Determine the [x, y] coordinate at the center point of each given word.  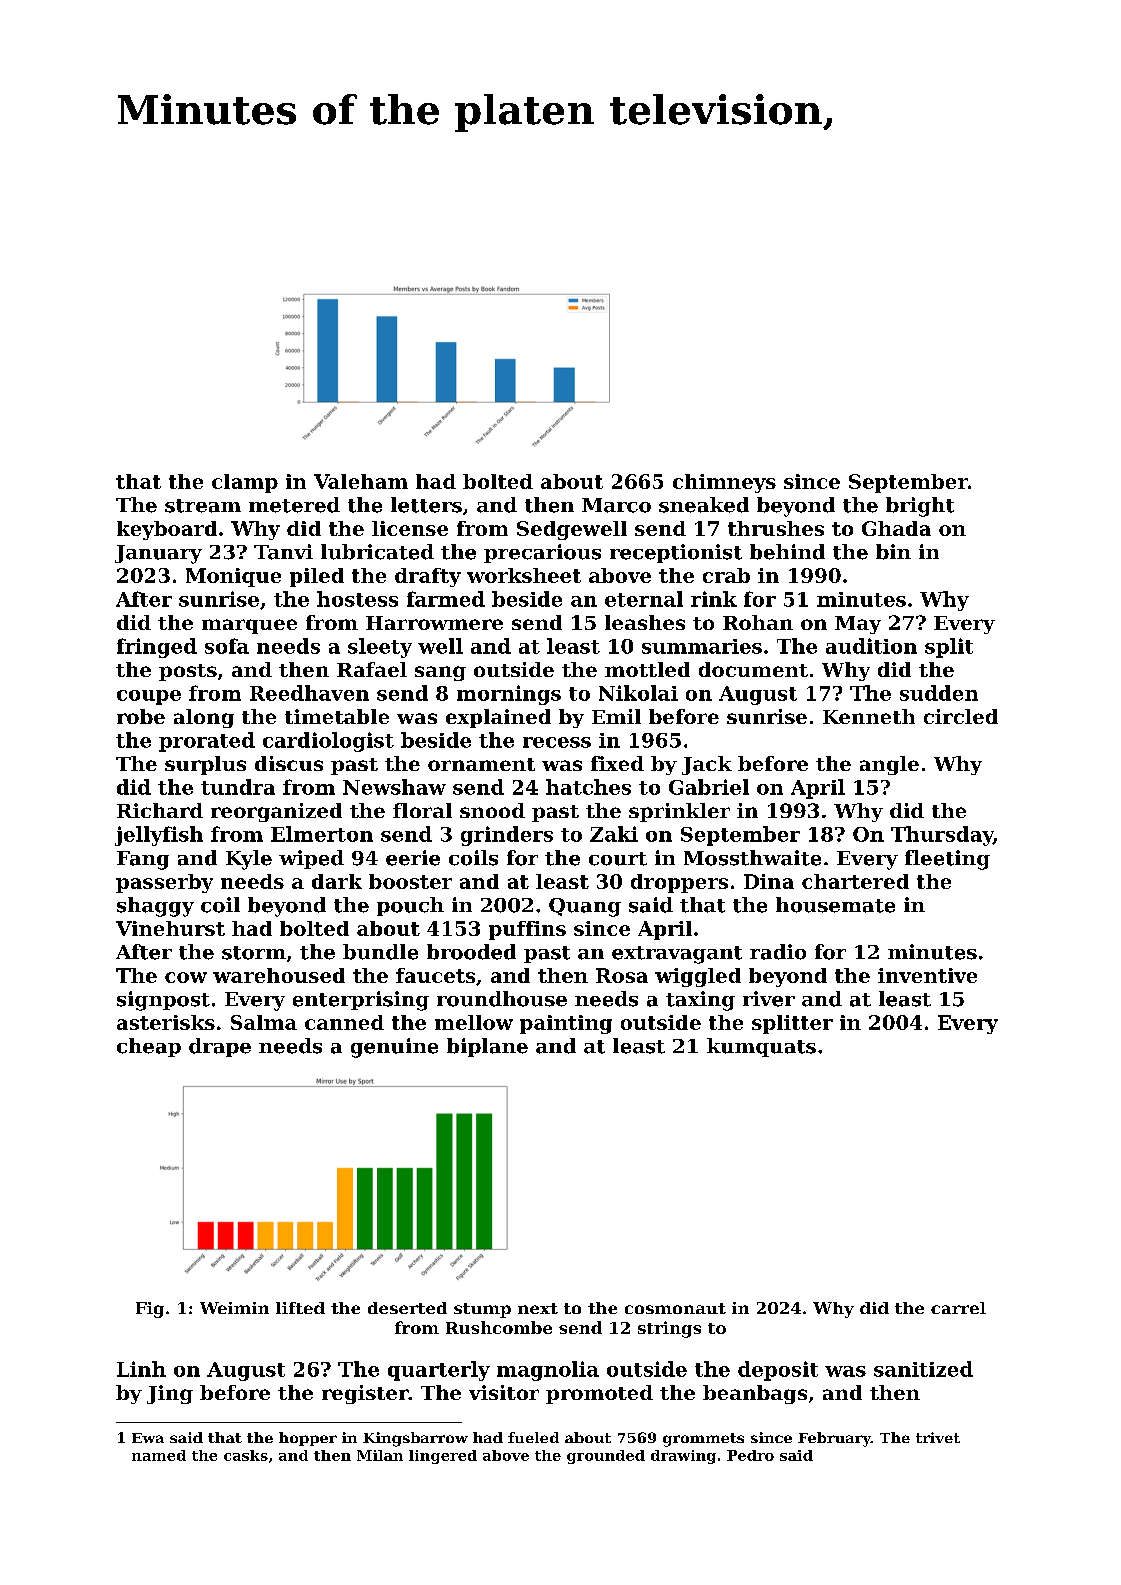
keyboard [167, 530]
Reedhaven [309, 693]
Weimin [234, 1308]
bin [893, 552]
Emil [616, 716]
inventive [927, 975]
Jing [170, 1394]
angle [889, 765]
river [769, 999]
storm [254, 953]
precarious [542, 553]
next [538, 1308]
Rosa [622, 975]
